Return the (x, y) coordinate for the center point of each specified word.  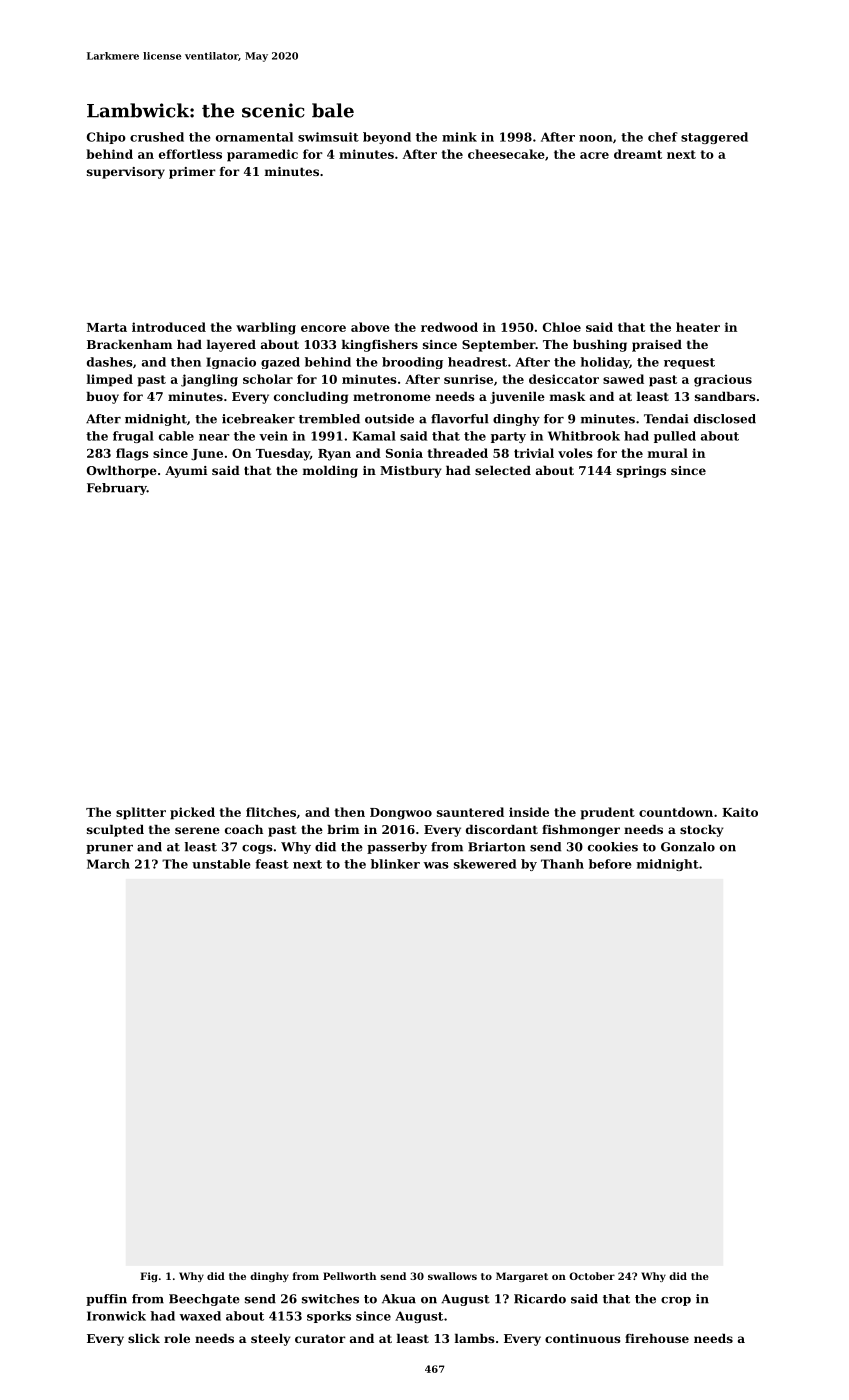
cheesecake (506, 154)
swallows (452, 1276)
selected (503, 470)
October (592, 1276)
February (117, 489)
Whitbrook (584, 436)
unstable (221, 864)
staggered (714, 138)
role (177, 1338)
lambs (475, 1338)
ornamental (254, 137)
